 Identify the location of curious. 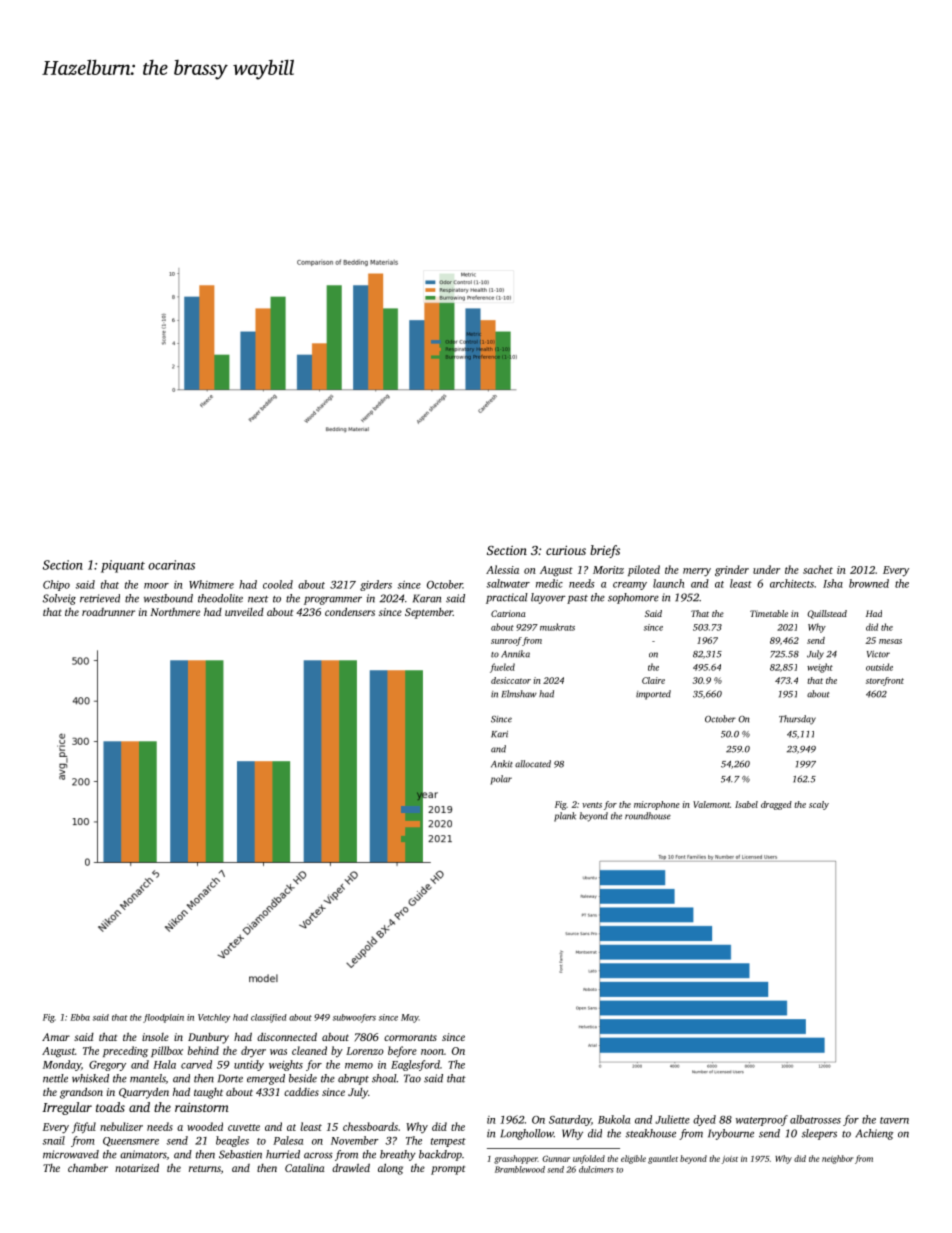
(566, 550).
